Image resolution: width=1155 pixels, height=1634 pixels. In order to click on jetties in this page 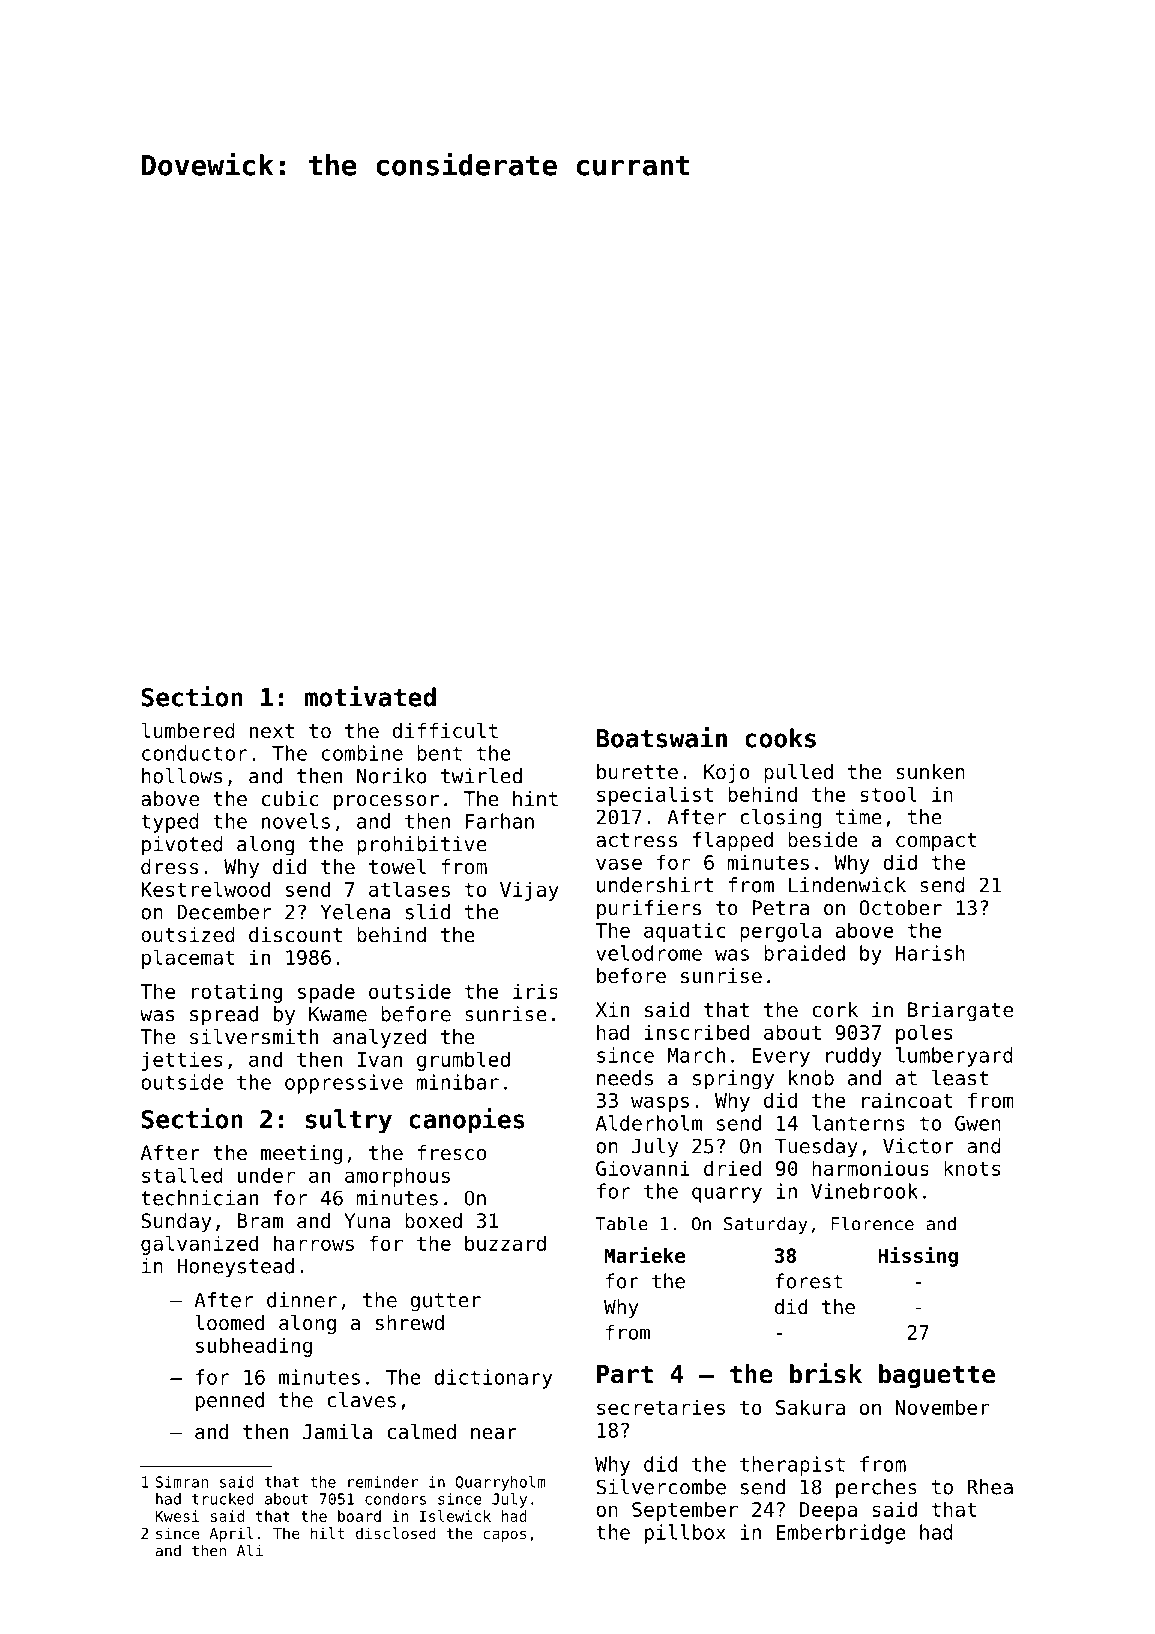, I will do `click(182, 1061)`.
